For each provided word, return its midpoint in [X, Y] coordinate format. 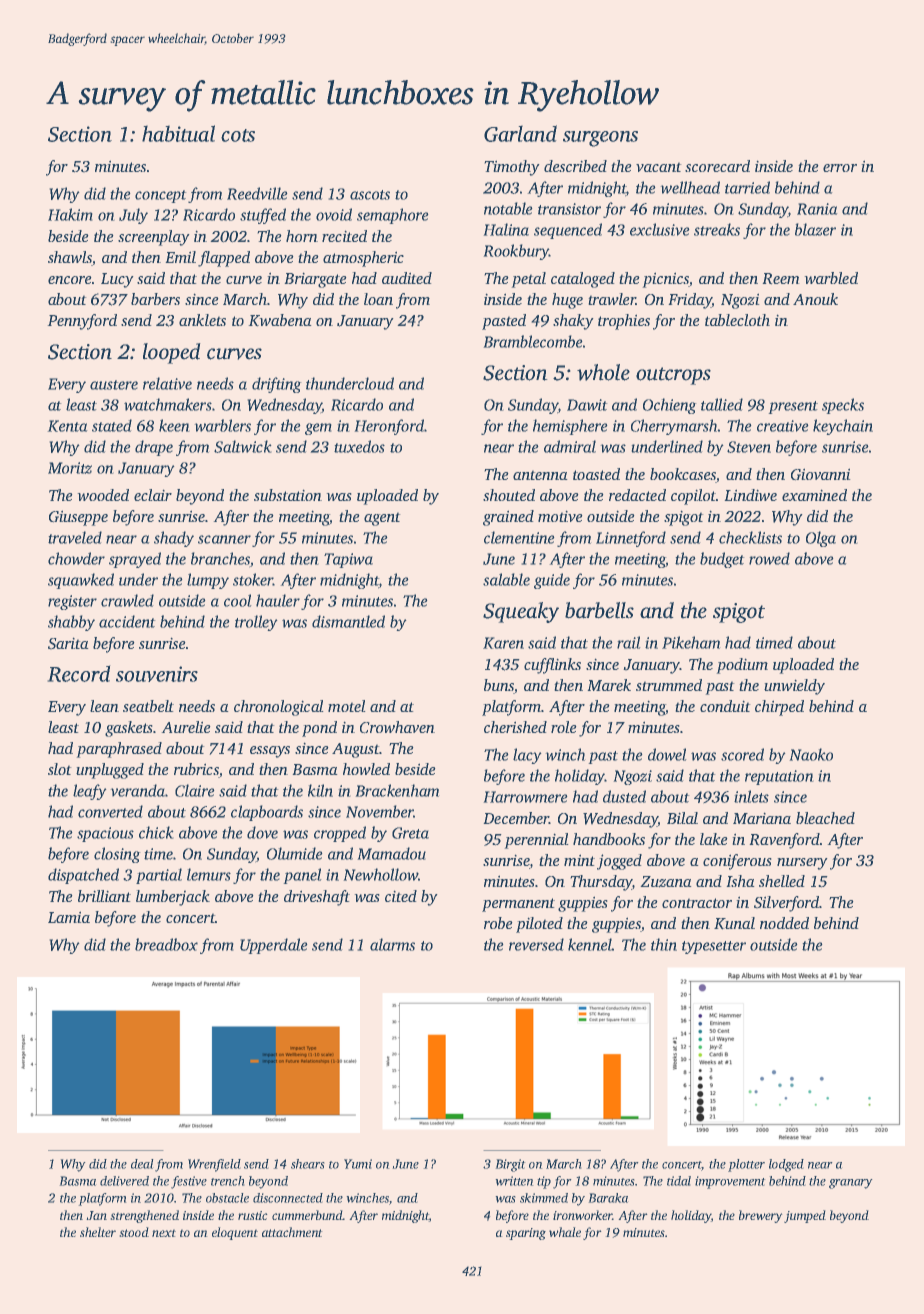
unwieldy [794, 687]
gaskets [129, 729]
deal [142, 1164]
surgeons [600, 139]
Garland [520, 133]
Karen [503, 643]
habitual [178, 133]
